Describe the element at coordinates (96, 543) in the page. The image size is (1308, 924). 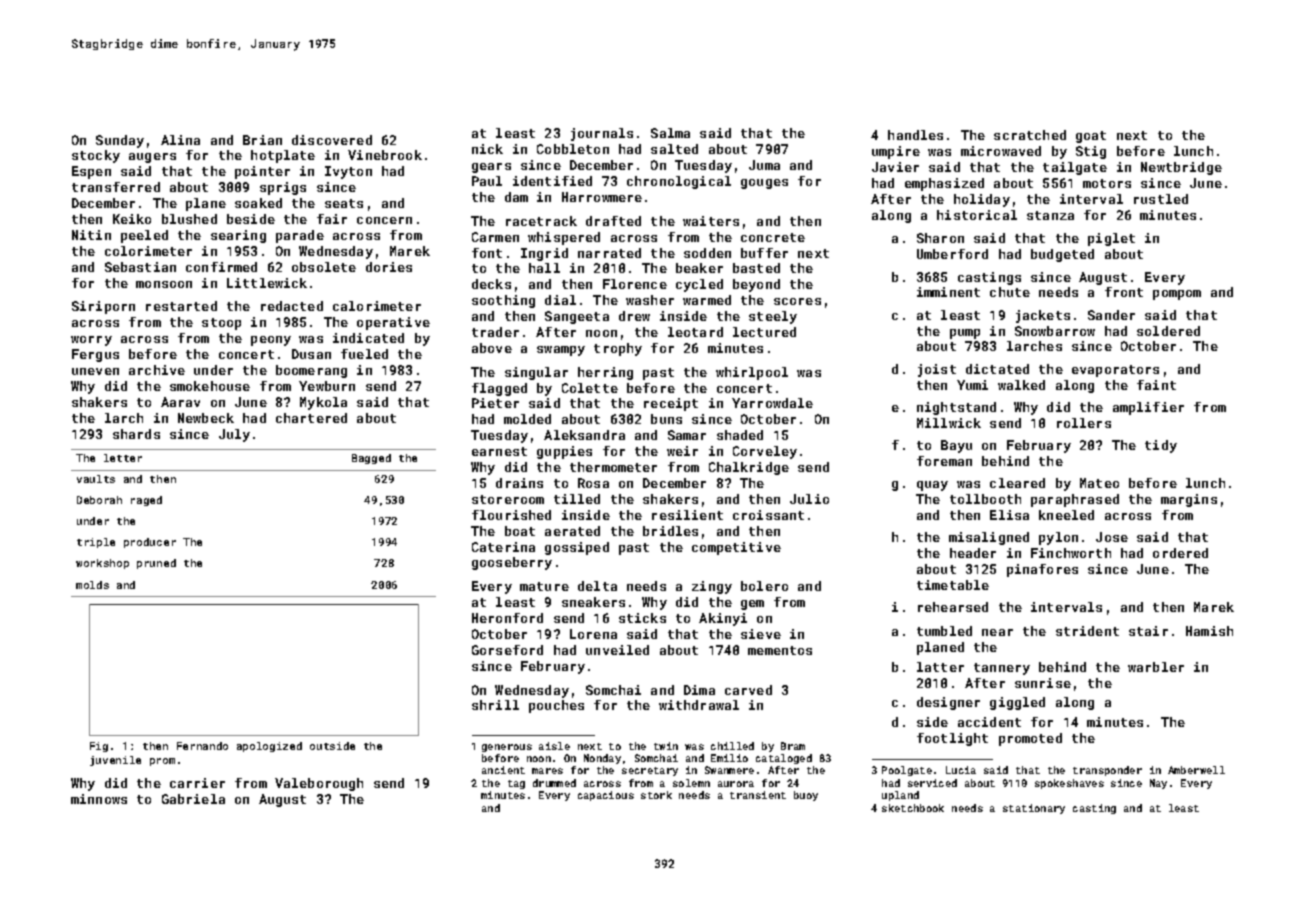
I see `triple` at that location.
